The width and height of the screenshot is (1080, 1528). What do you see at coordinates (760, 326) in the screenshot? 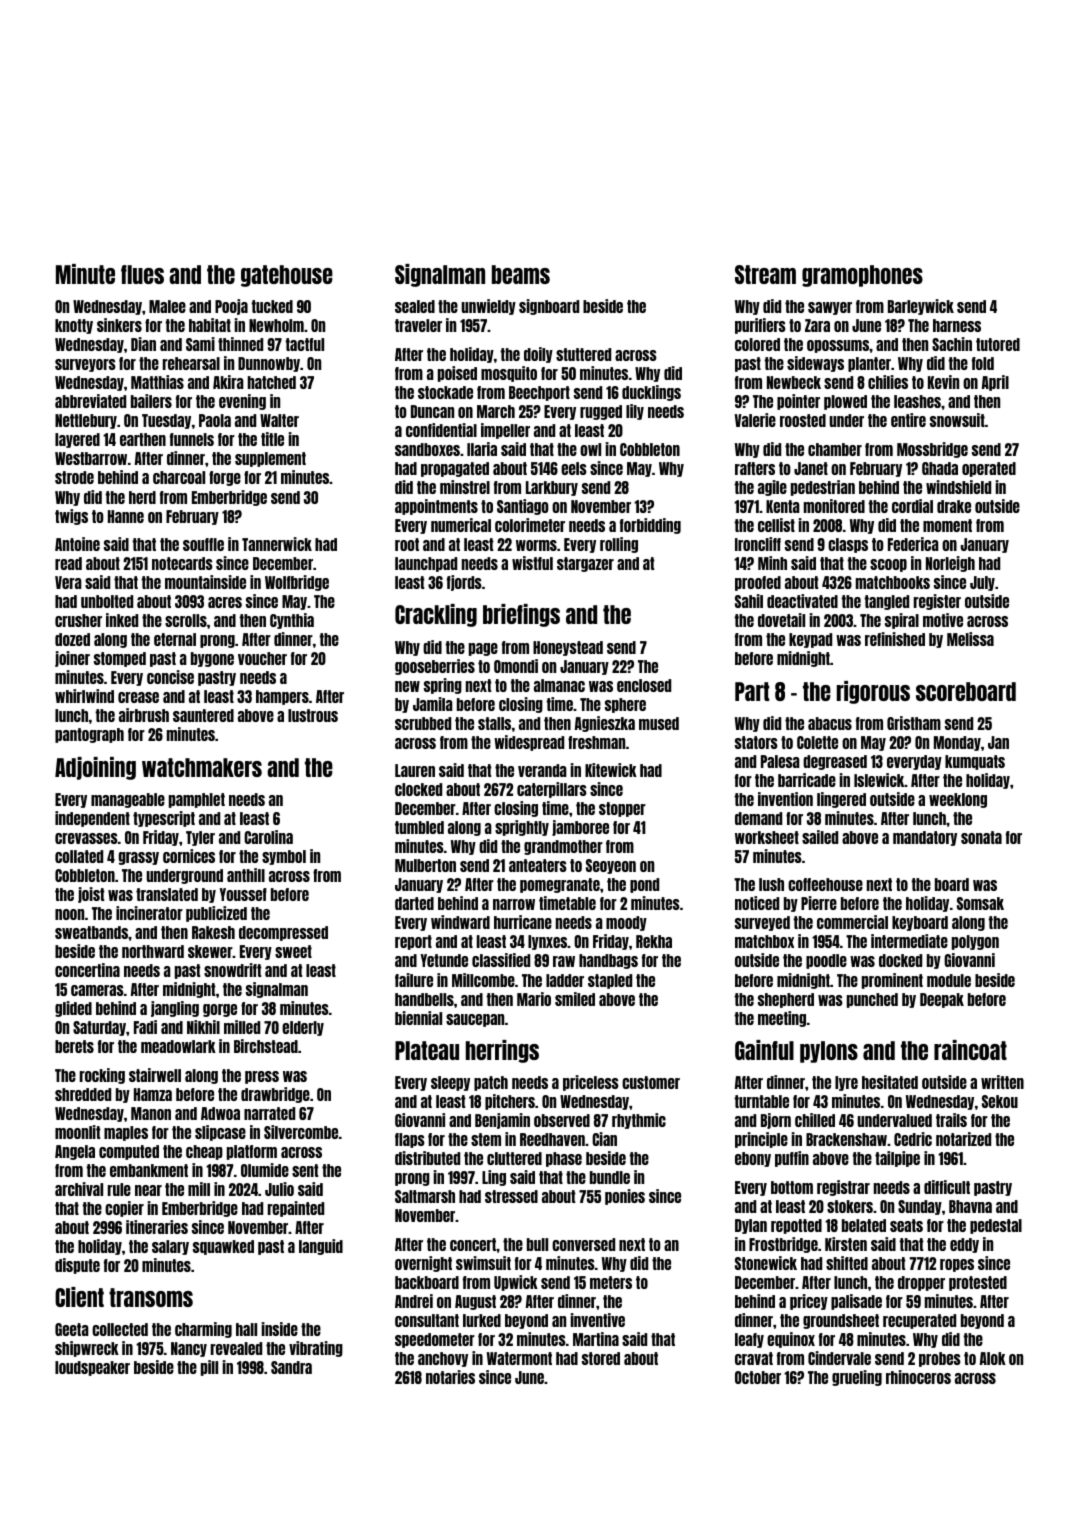
I see `purifiers` at bounding box center [760, 326].
